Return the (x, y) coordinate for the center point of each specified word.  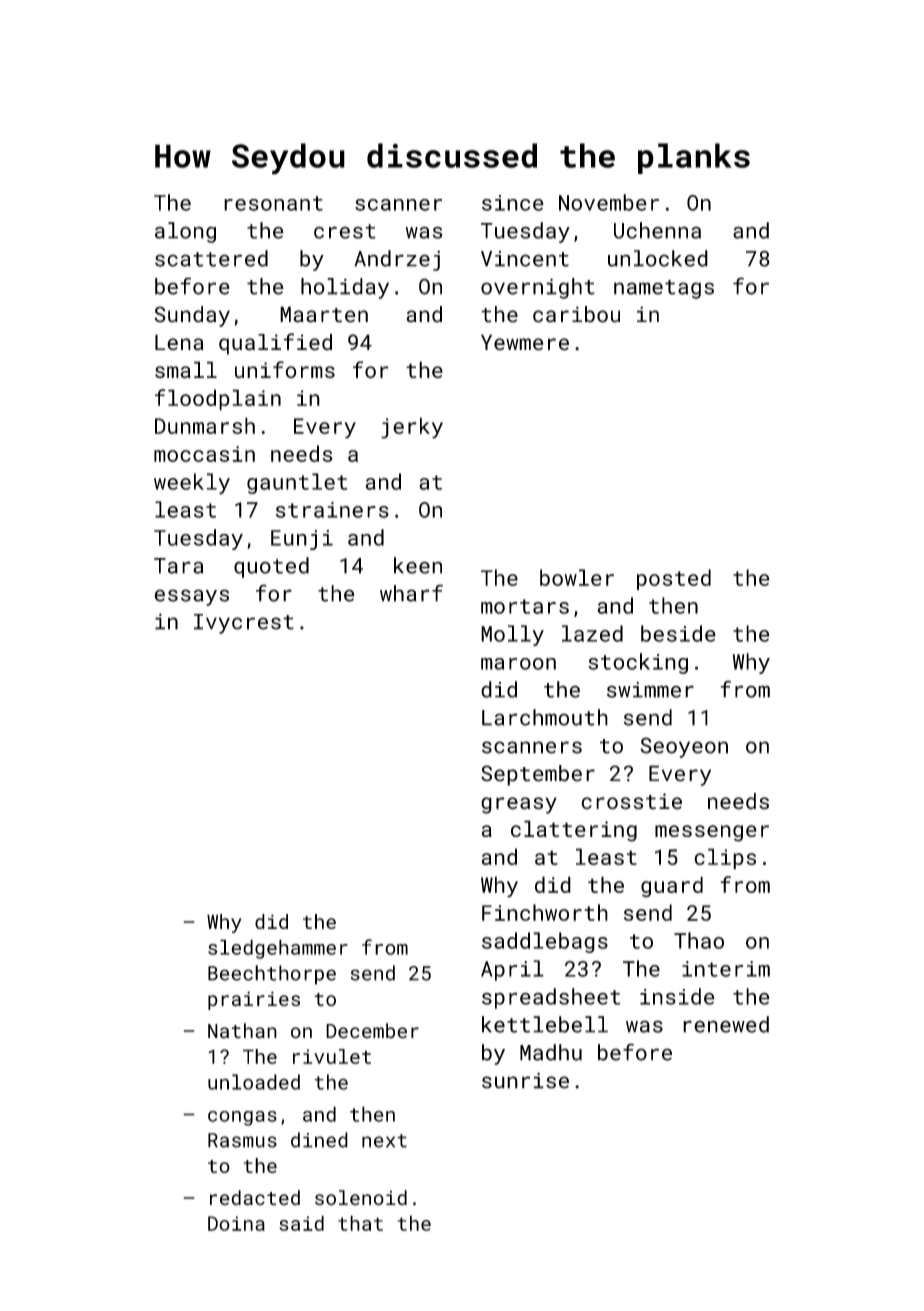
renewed (726, 1024)
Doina (236, 1223)
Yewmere (525, 342)
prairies (254, 1000)
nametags (664, 289)
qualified (275, 344)
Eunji (302, 540)
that (360, 1223)
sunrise (525, 1080)
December (372, 1031)
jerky (412, 428)
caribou (576, 314)
